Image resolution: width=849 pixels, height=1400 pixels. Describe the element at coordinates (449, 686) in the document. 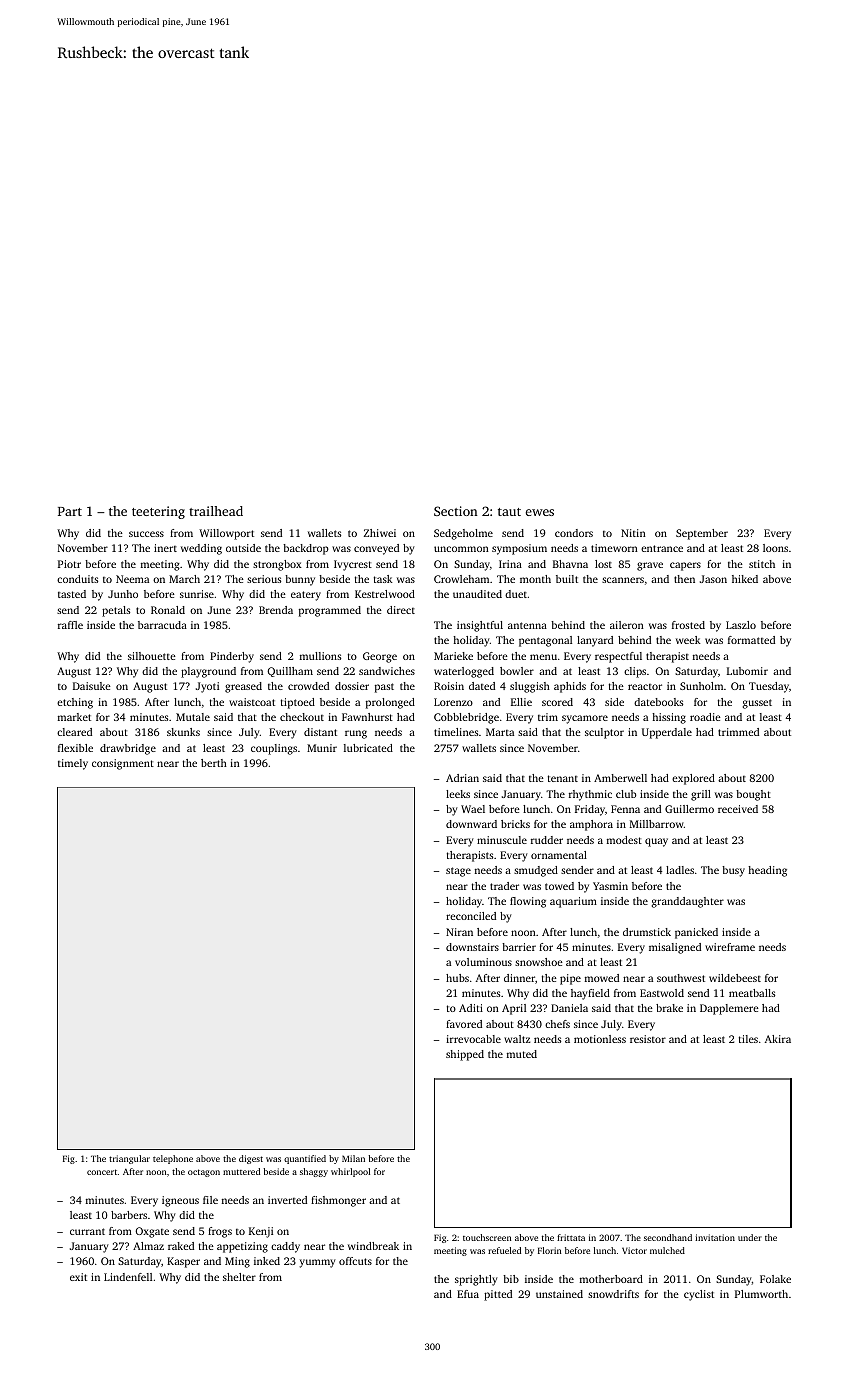

I see `Roisin` at that location.
